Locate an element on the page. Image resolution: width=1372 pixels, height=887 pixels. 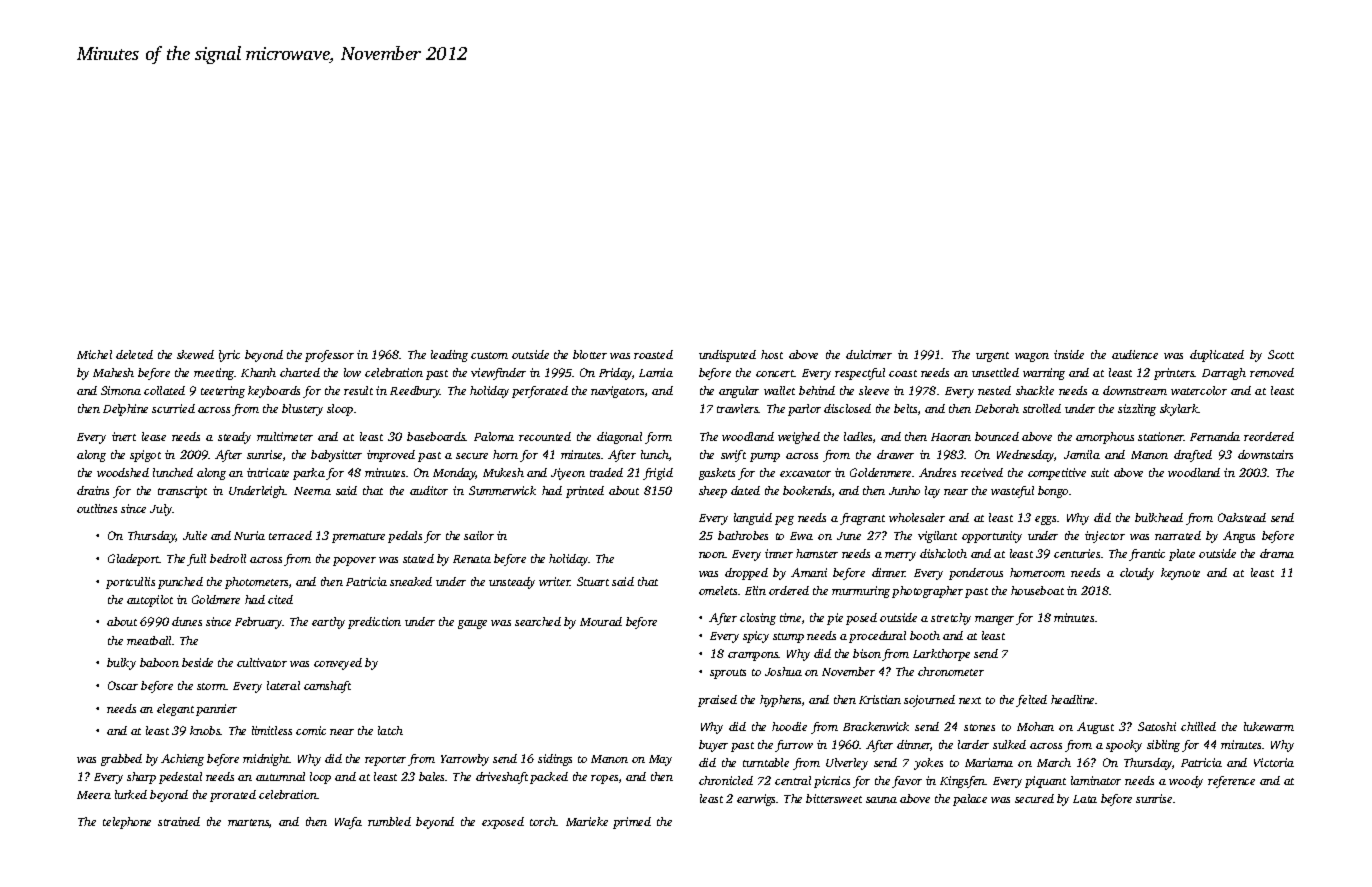
cited is located at coordinates (280, 599).
